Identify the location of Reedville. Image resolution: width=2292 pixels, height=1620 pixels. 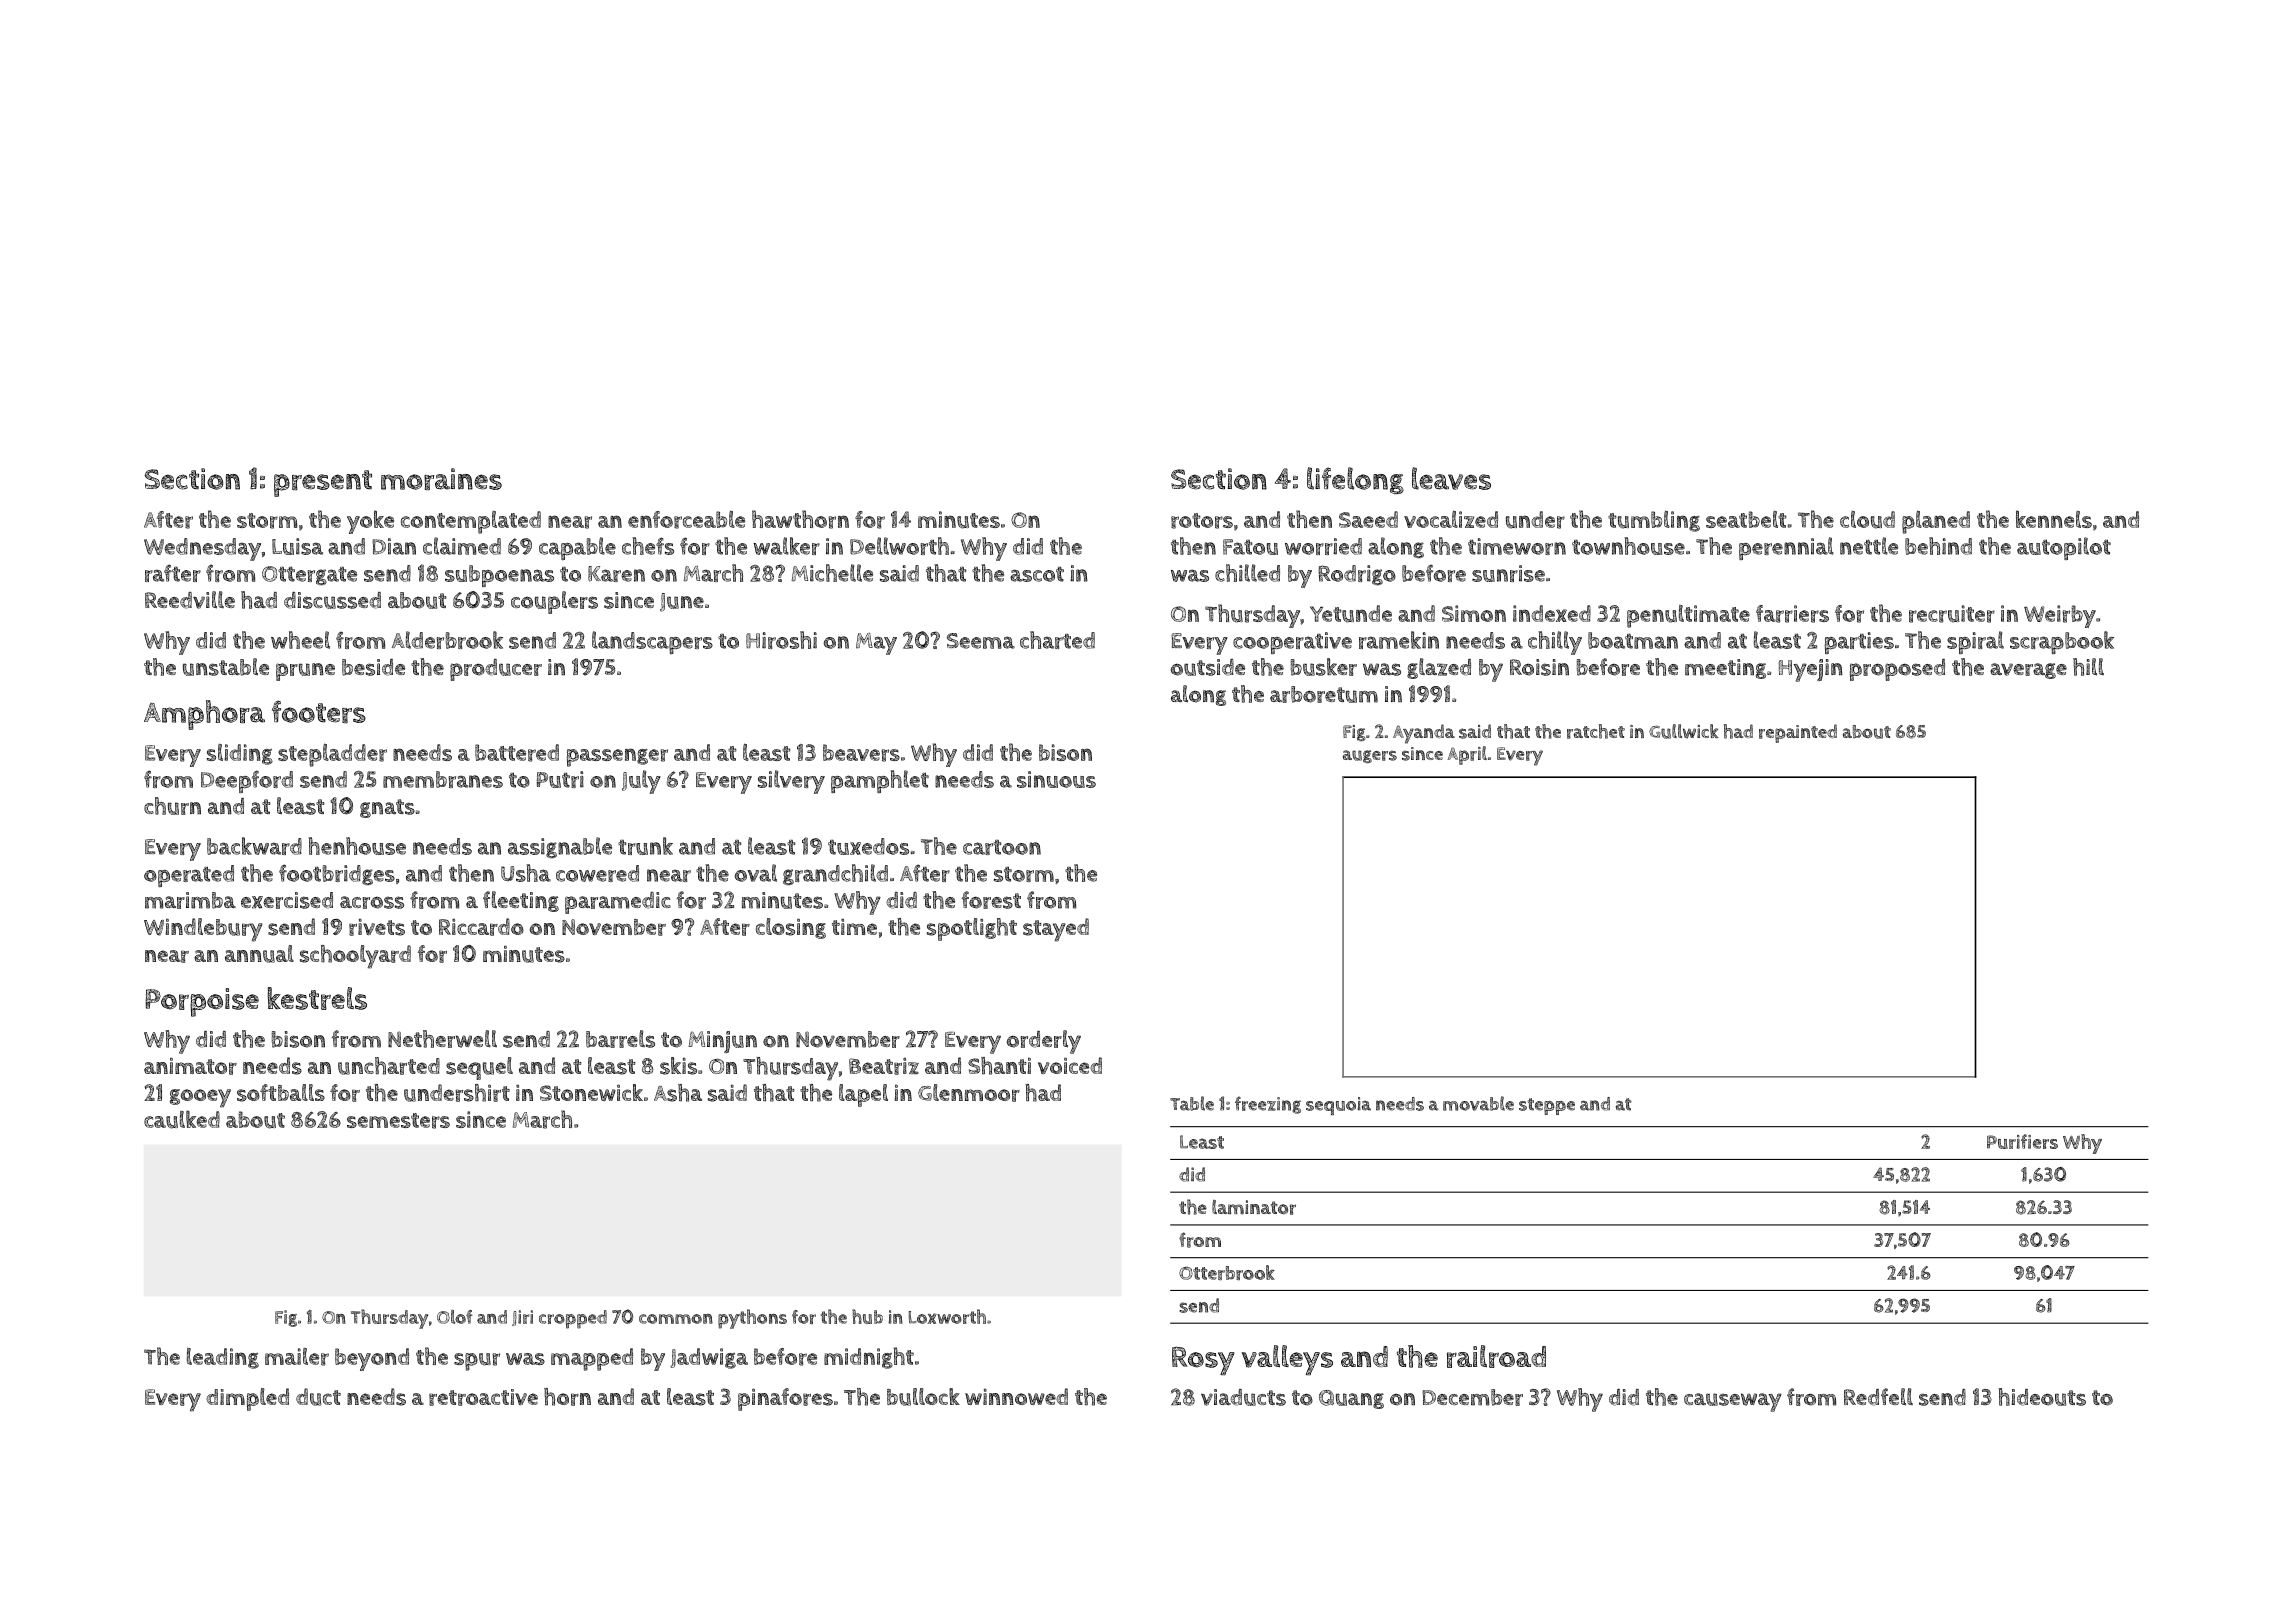
(190, 600).
